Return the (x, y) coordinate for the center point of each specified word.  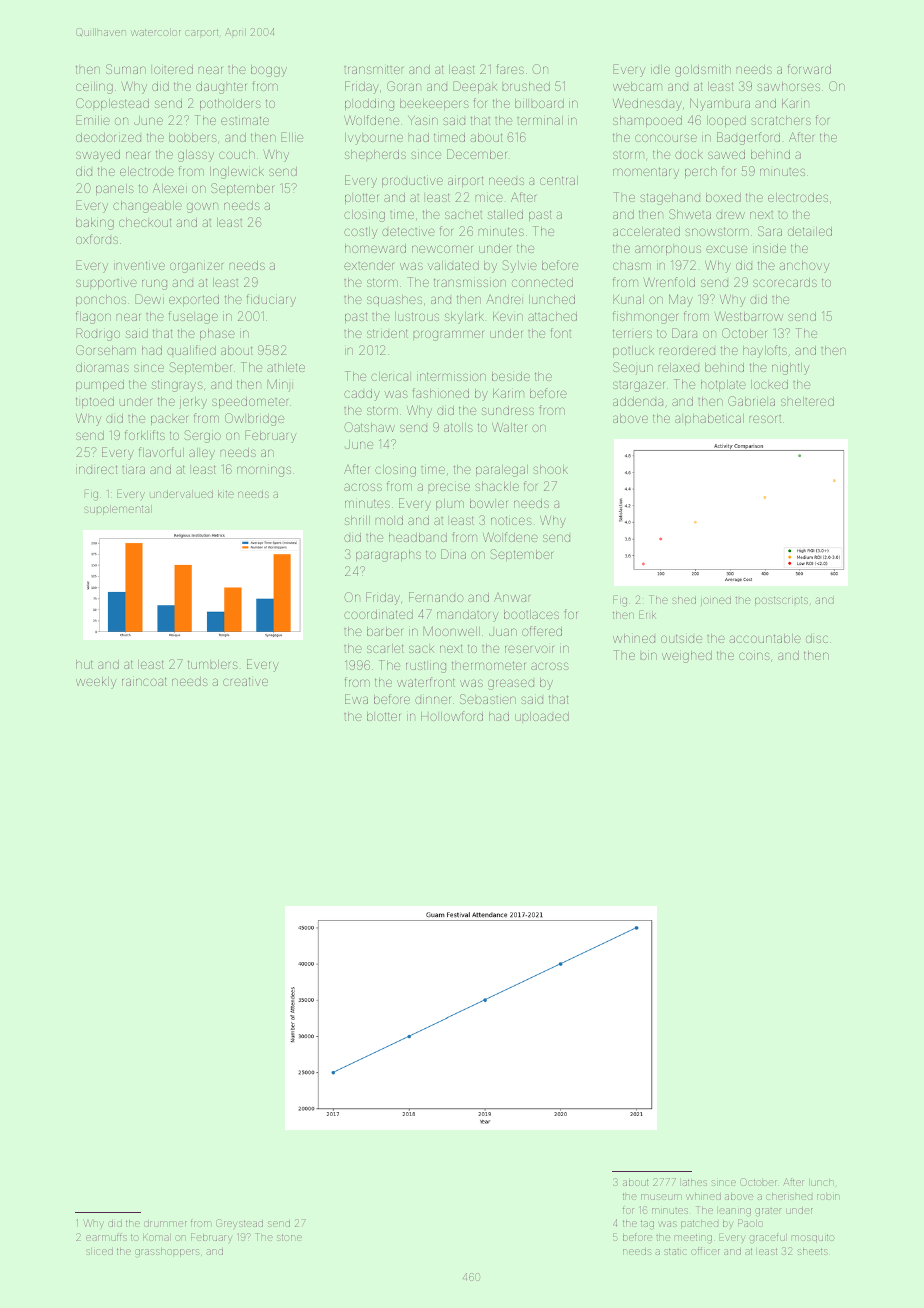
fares (510, 69)
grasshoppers (167, 1252)
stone (289, 1237)
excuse (726, 249)
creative (245, 681)
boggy (269, 71)
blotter (383, 716)
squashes (394, 300)
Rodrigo (98, 334)
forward (809, 69)
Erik (647, 614)
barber (385, 631)
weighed (687, 657)
